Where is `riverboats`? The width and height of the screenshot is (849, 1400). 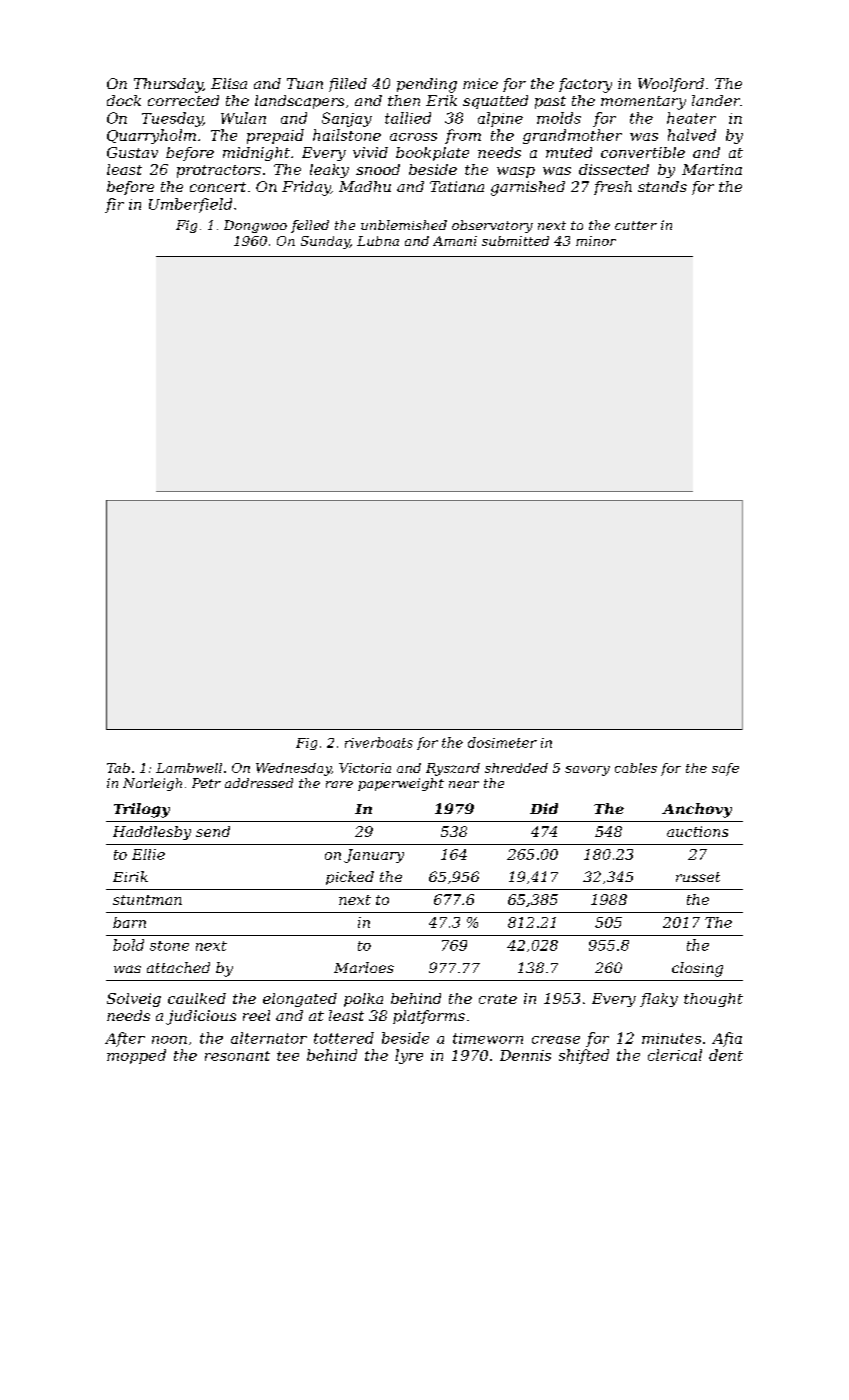 riverboats is located at coordinates (379, 742).
